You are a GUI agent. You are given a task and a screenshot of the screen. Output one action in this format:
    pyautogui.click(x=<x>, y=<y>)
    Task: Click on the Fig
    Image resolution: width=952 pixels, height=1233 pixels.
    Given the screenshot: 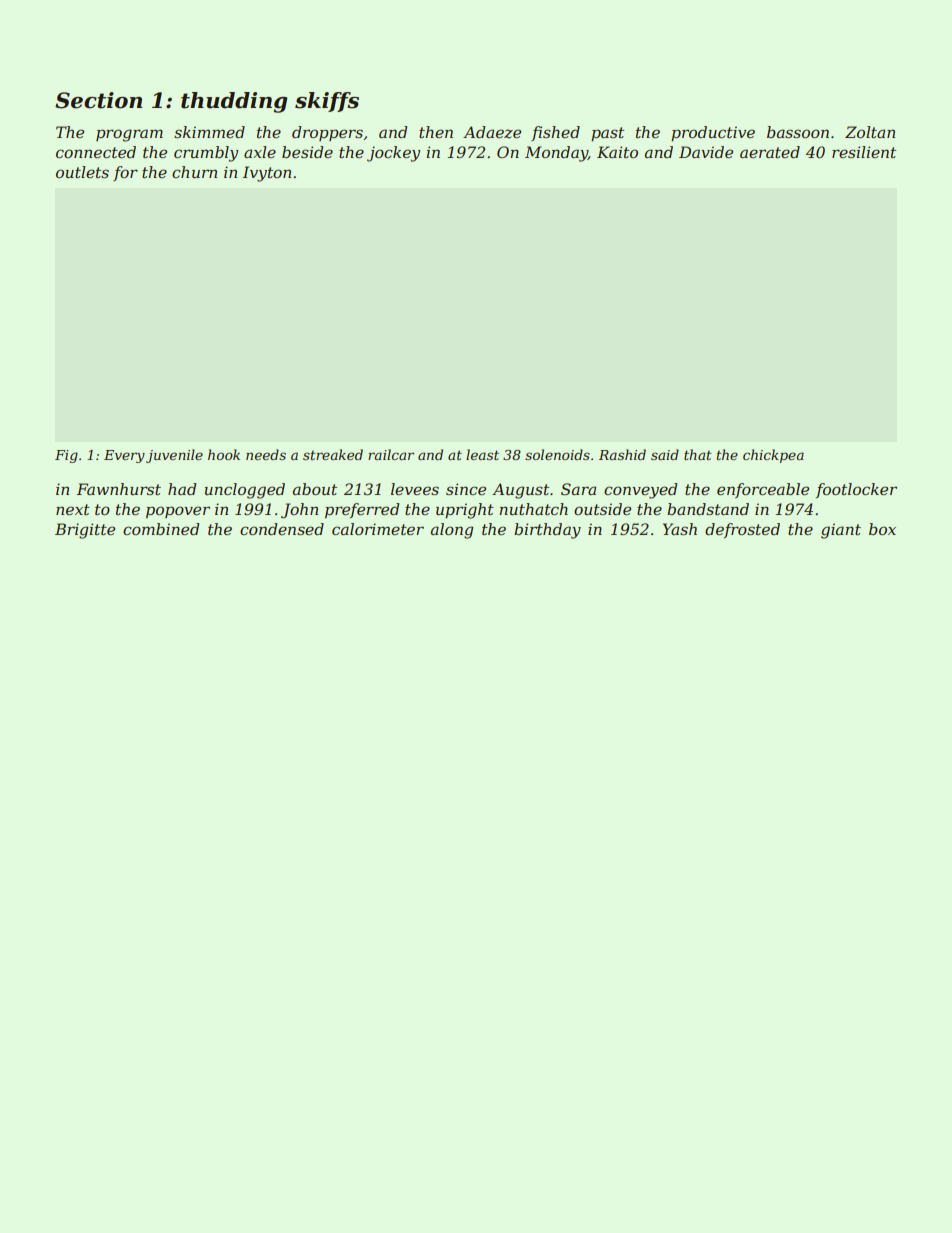 What is the action you would take?
    pyautogui.click(x=66, y=456)
